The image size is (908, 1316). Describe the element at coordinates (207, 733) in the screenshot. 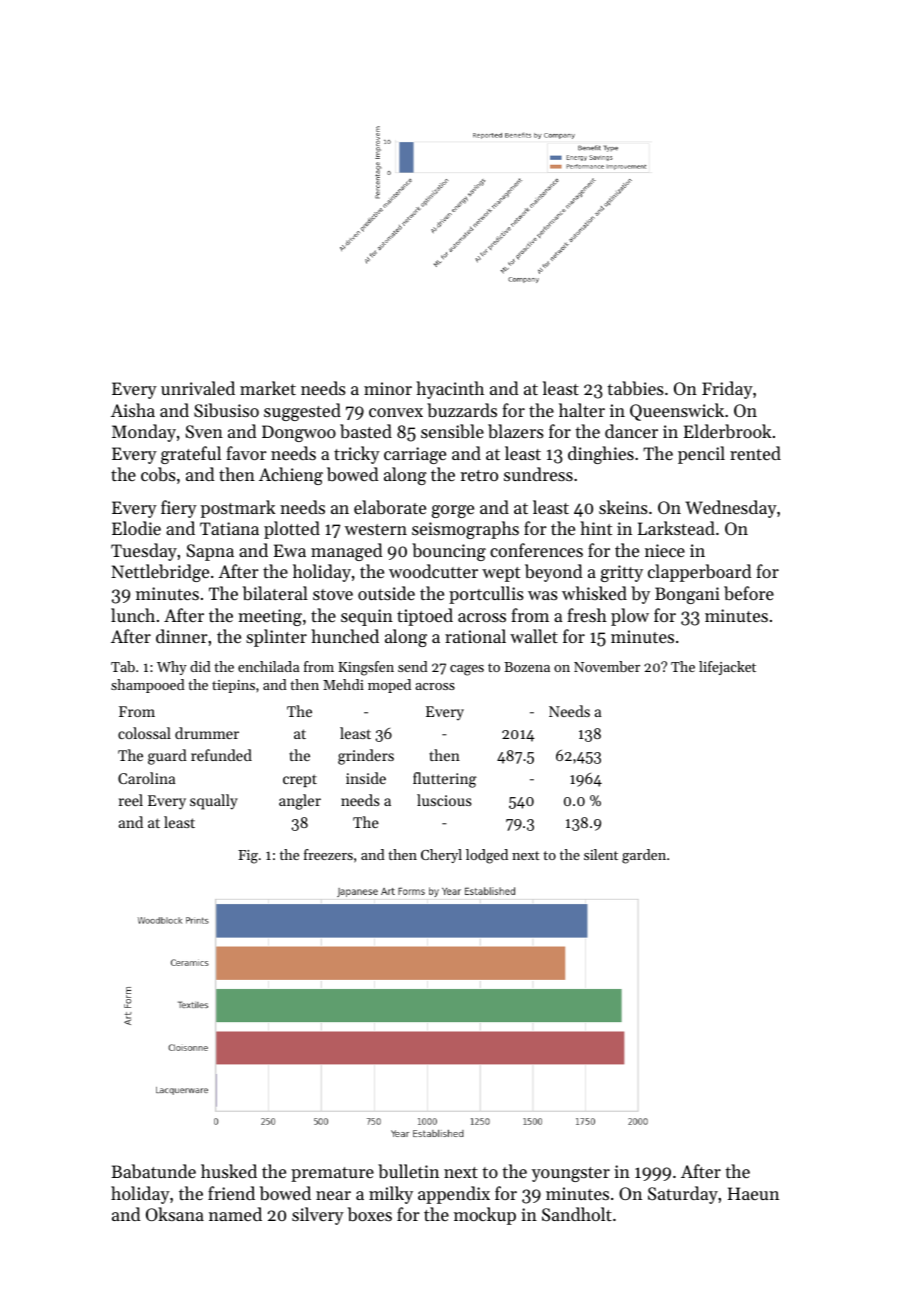

I see `drummer` at that location.
